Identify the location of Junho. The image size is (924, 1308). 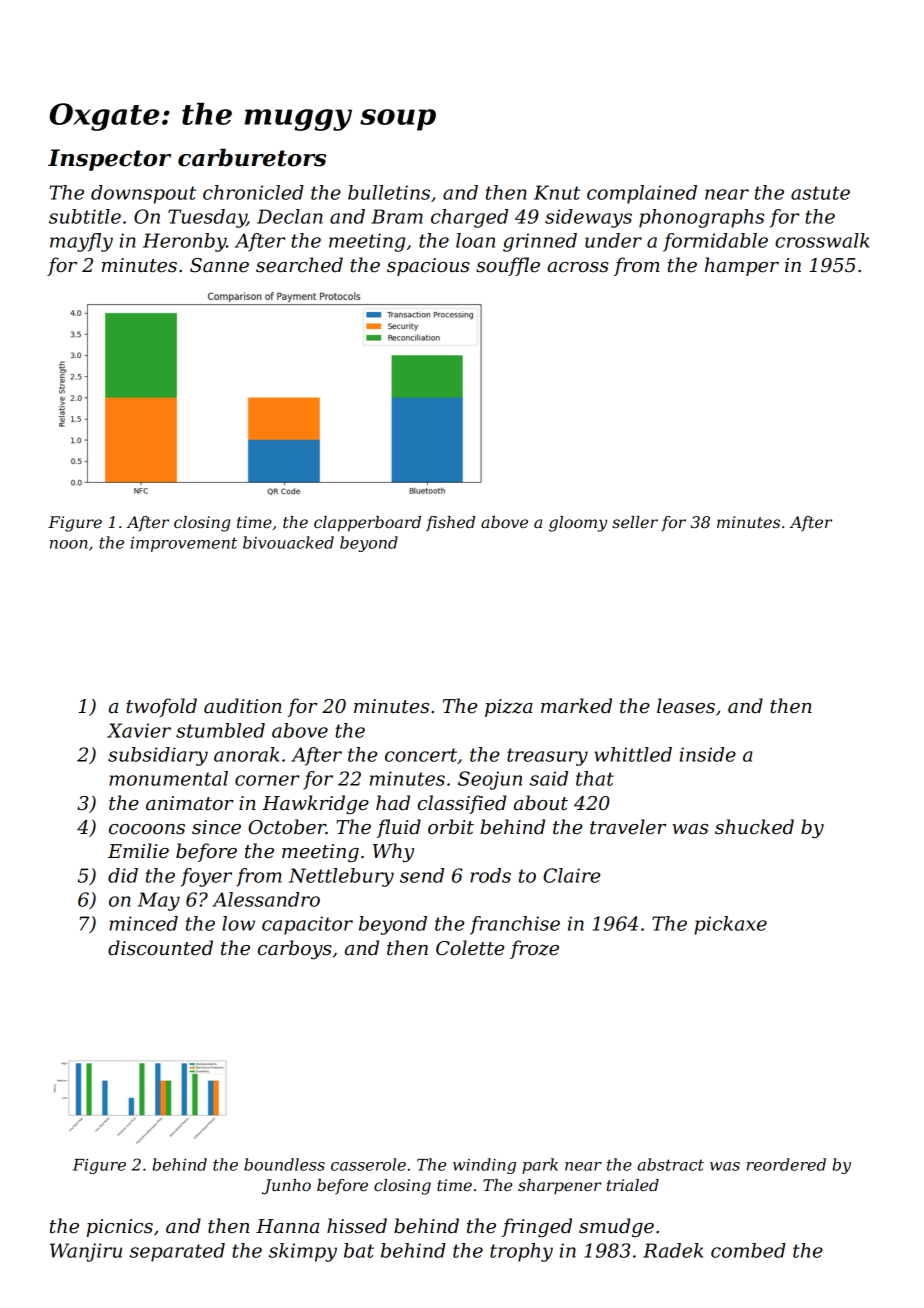
(286, 1187).
